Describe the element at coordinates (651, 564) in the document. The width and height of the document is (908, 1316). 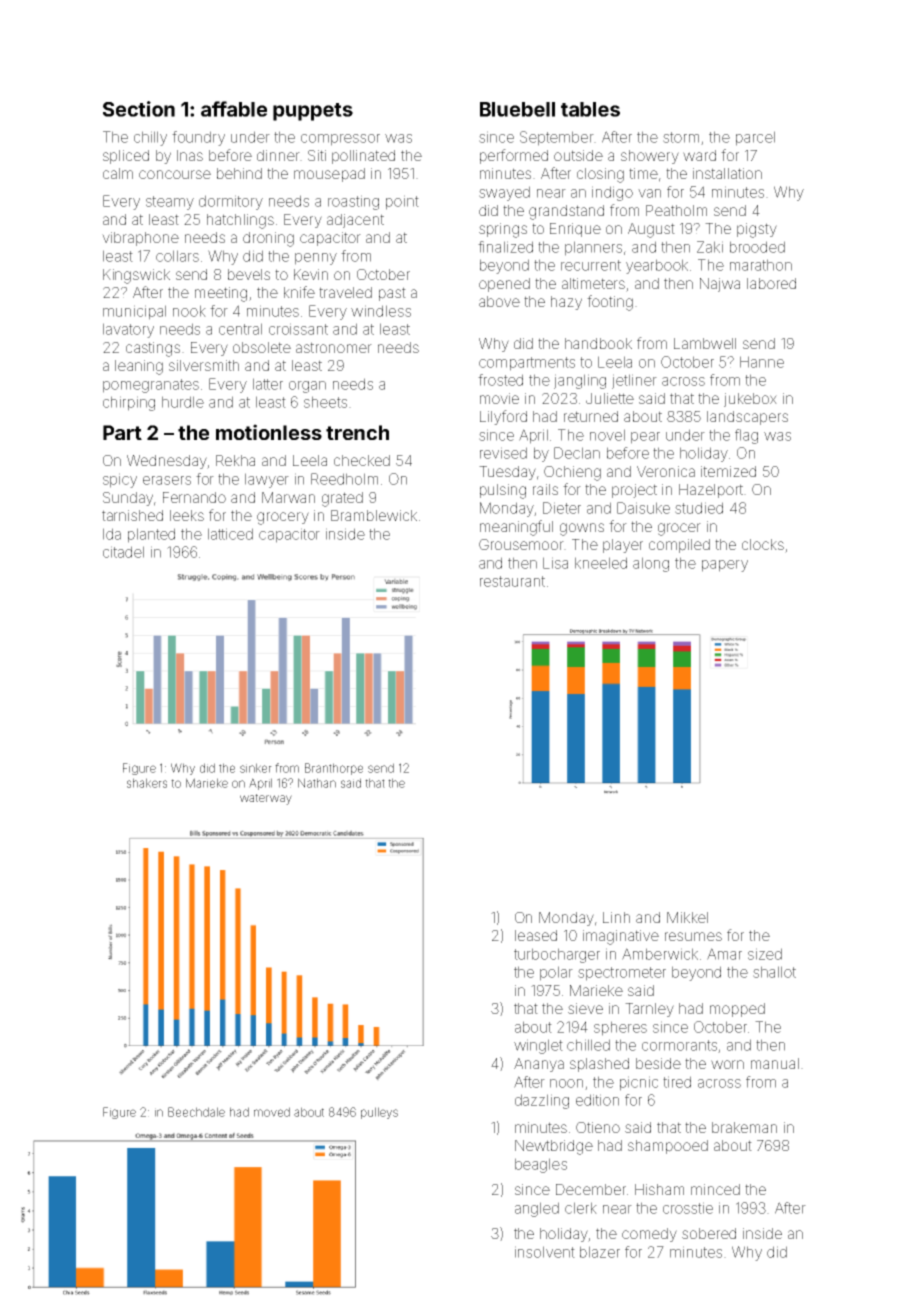
I see `along` at that location.
